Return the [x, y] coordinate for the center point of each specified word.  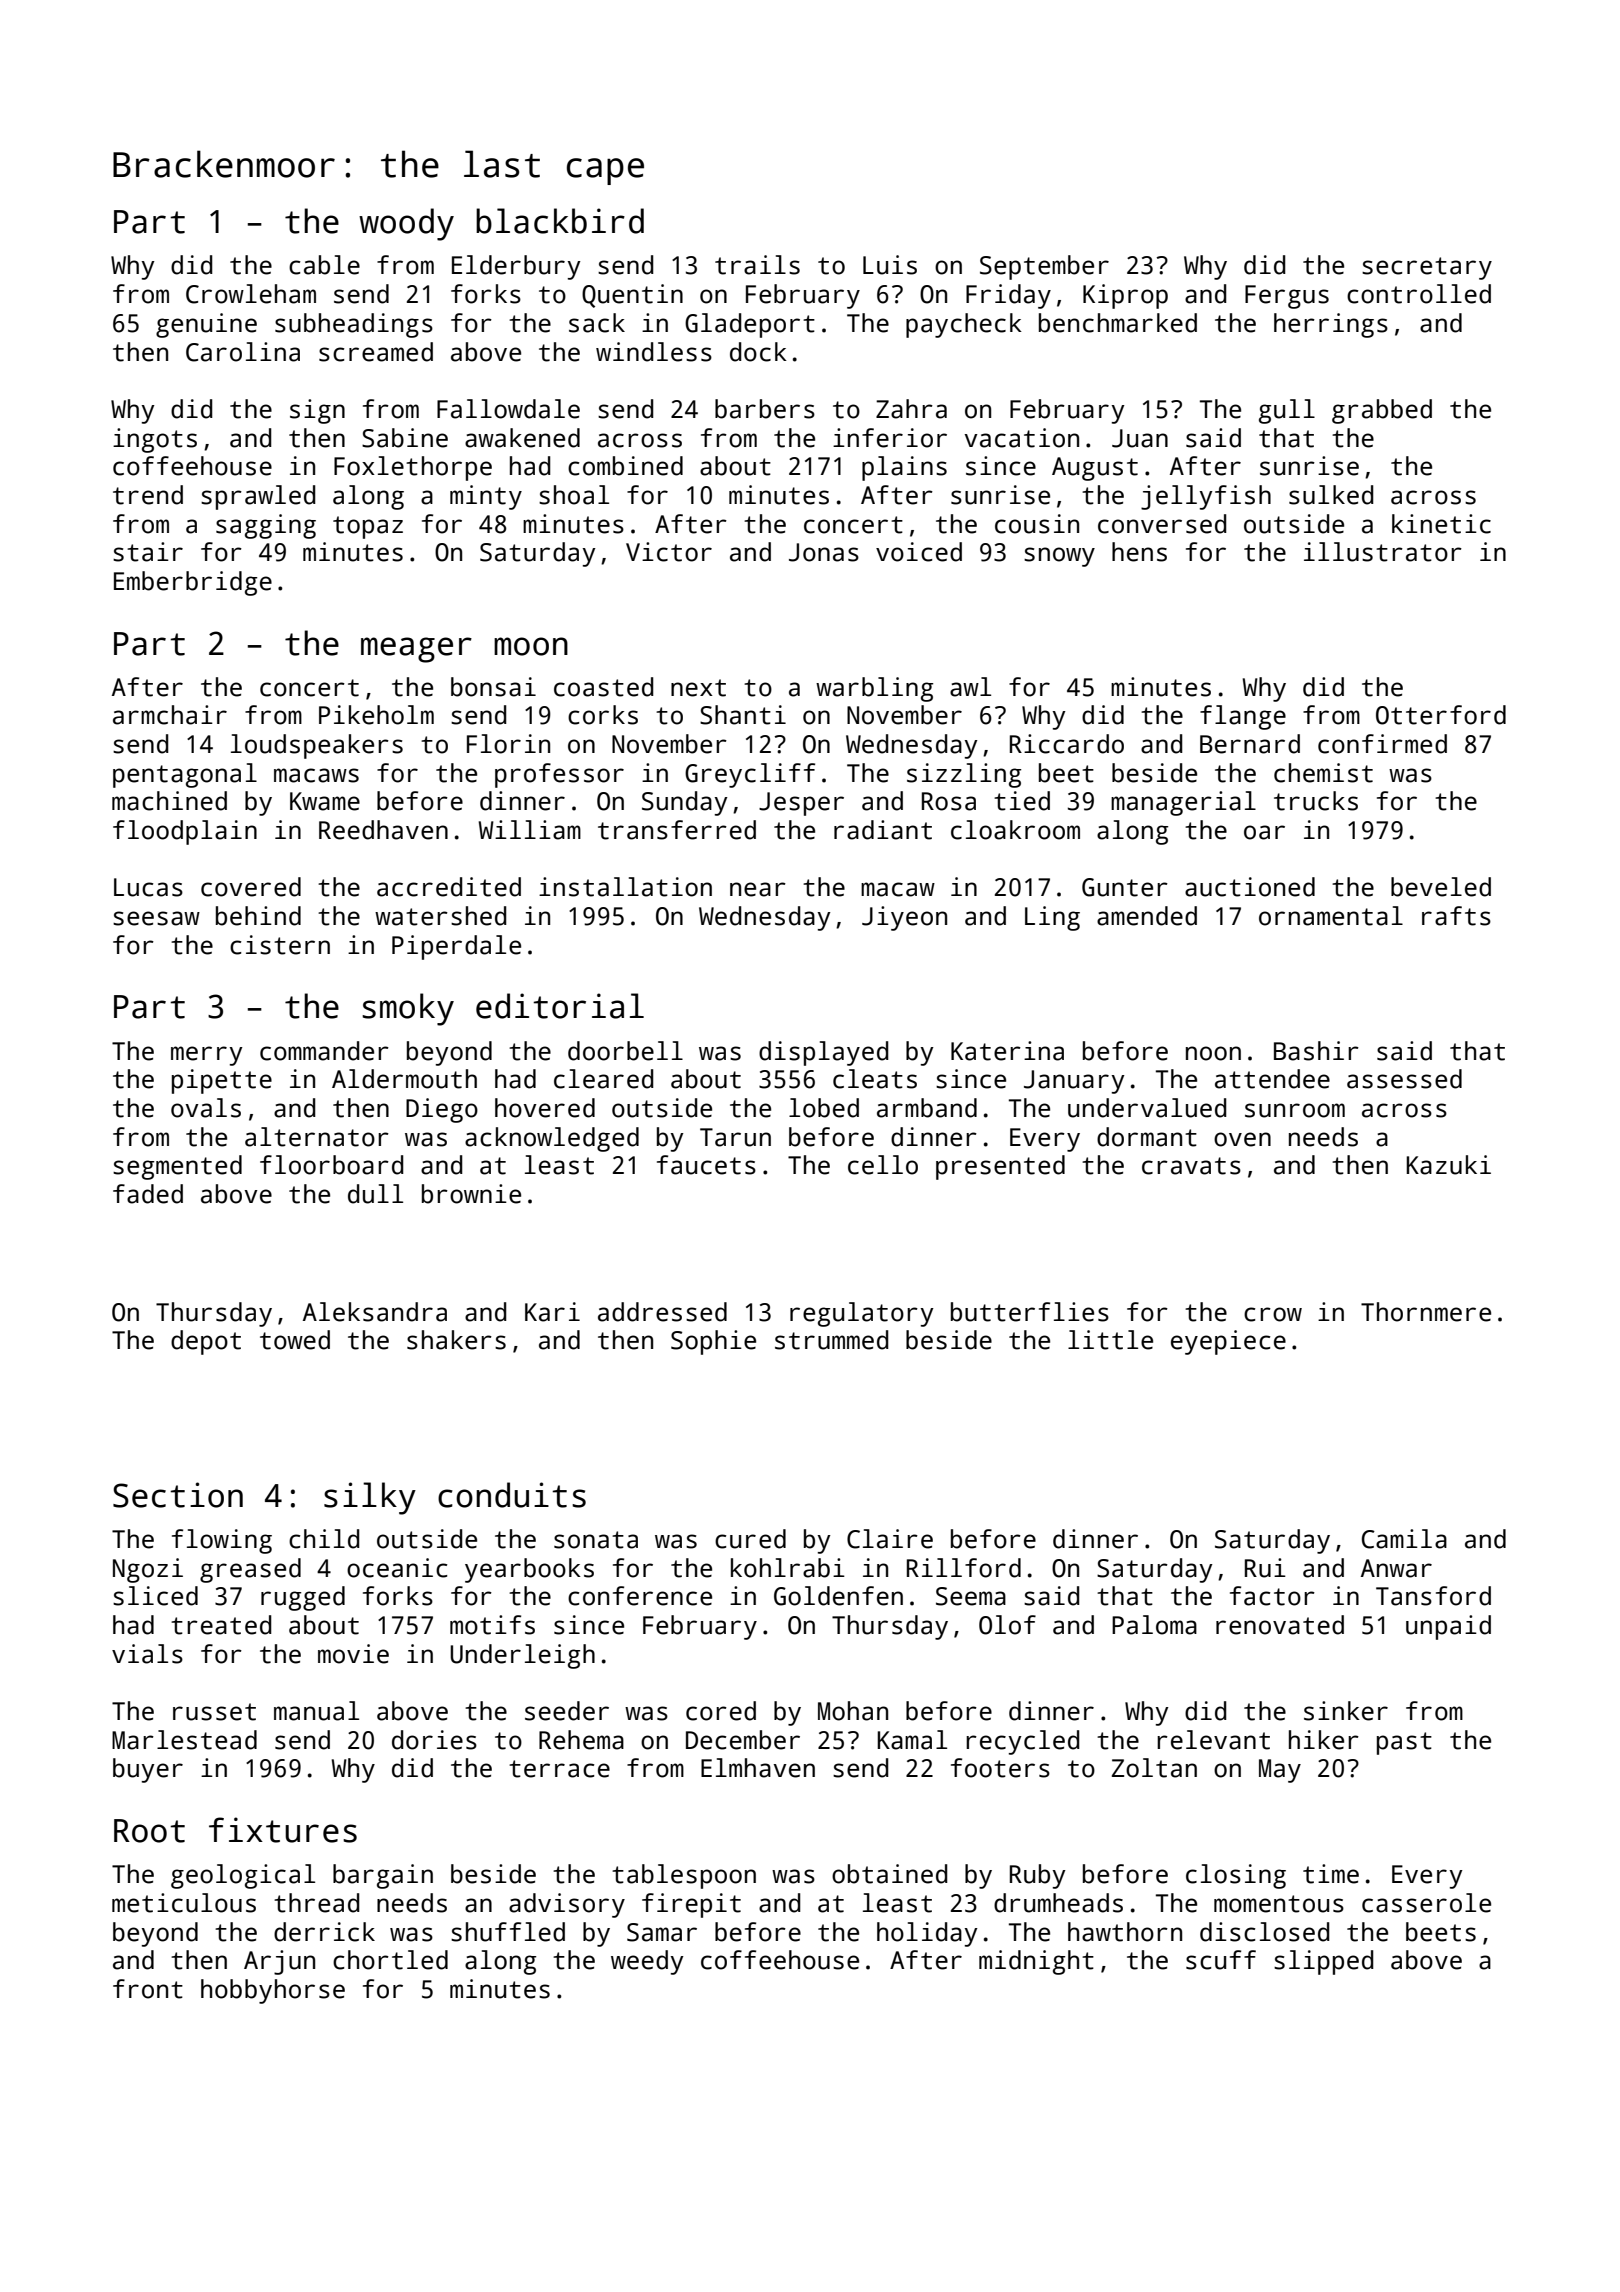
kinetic [1441, 524]
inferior [890, 438]
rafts [1456, 916]
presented [1000, 1167]
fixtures [283, 1830]
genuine [206, 325]
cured [750, 1539]
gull [1287, 411]
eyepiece [1228, 1342]
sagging [266, 526]
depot [206, 1342]
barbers [765, 409]
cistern [280, 945]
